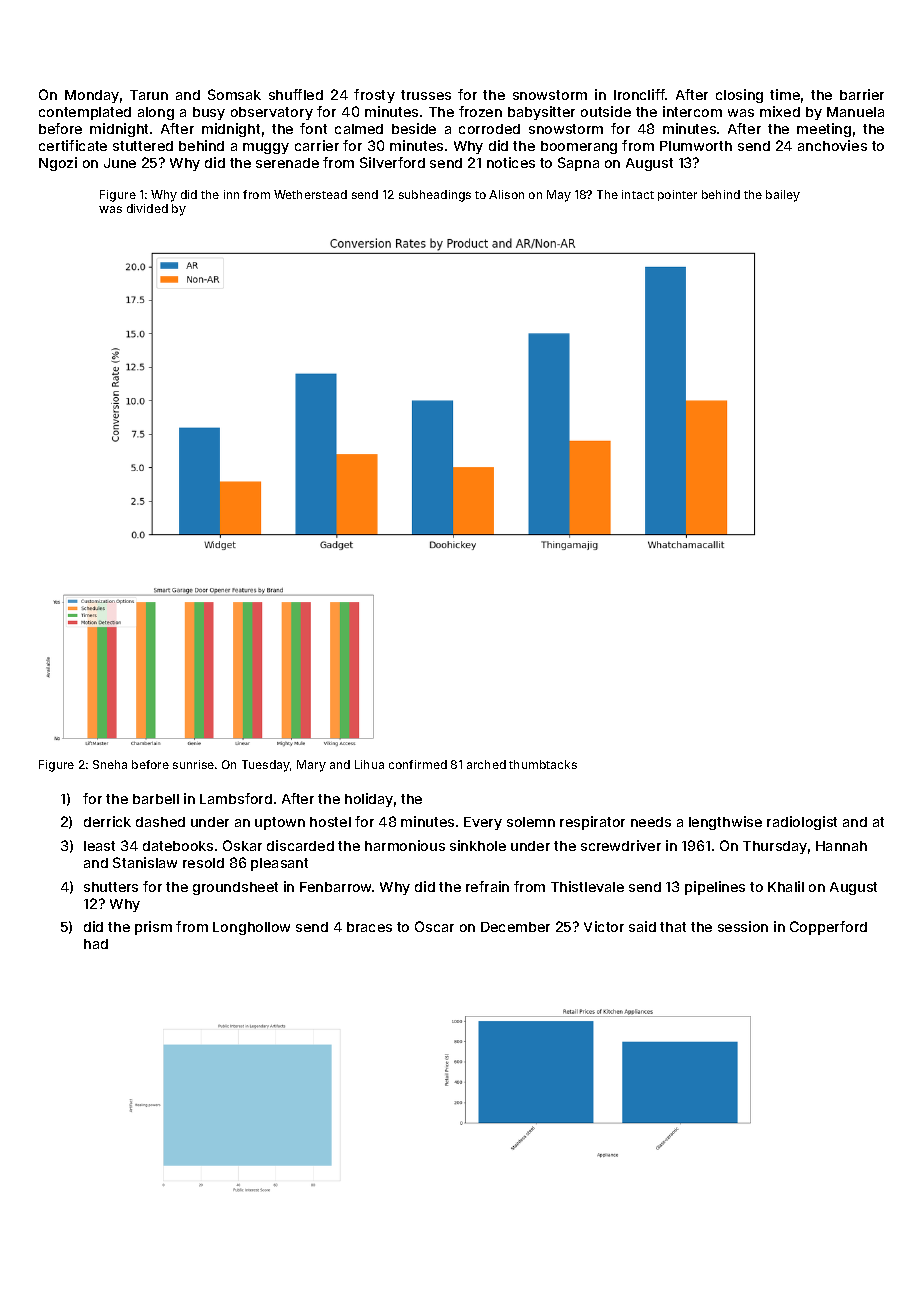 The width and height of the document is (924, 1308). What do you see at coordinates (486, 764) in the document?
I see `arched` at bounding box center [486, 764].
